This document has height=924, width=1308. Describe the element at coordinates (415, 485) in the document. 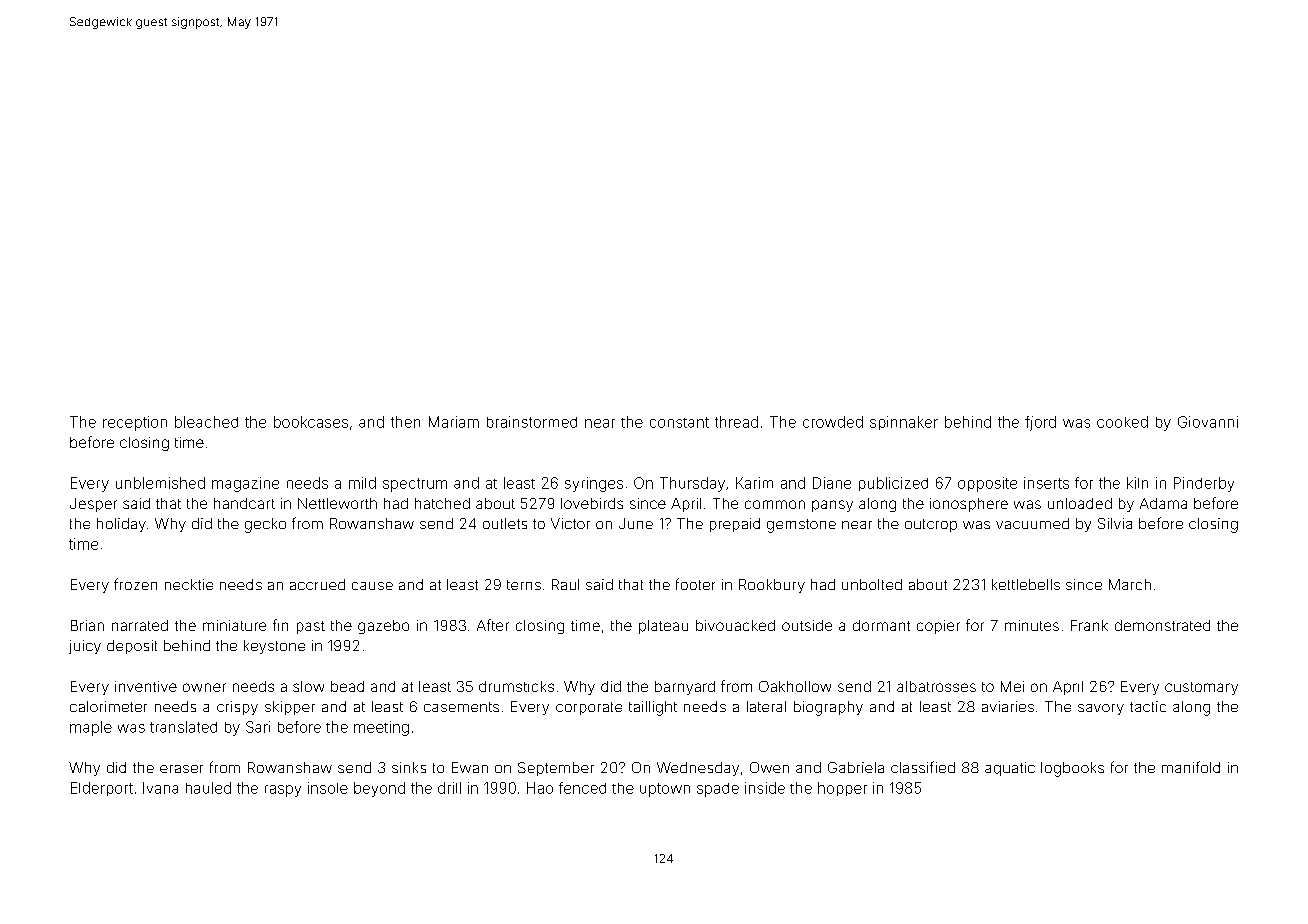

I see `spectrum` at that location.
